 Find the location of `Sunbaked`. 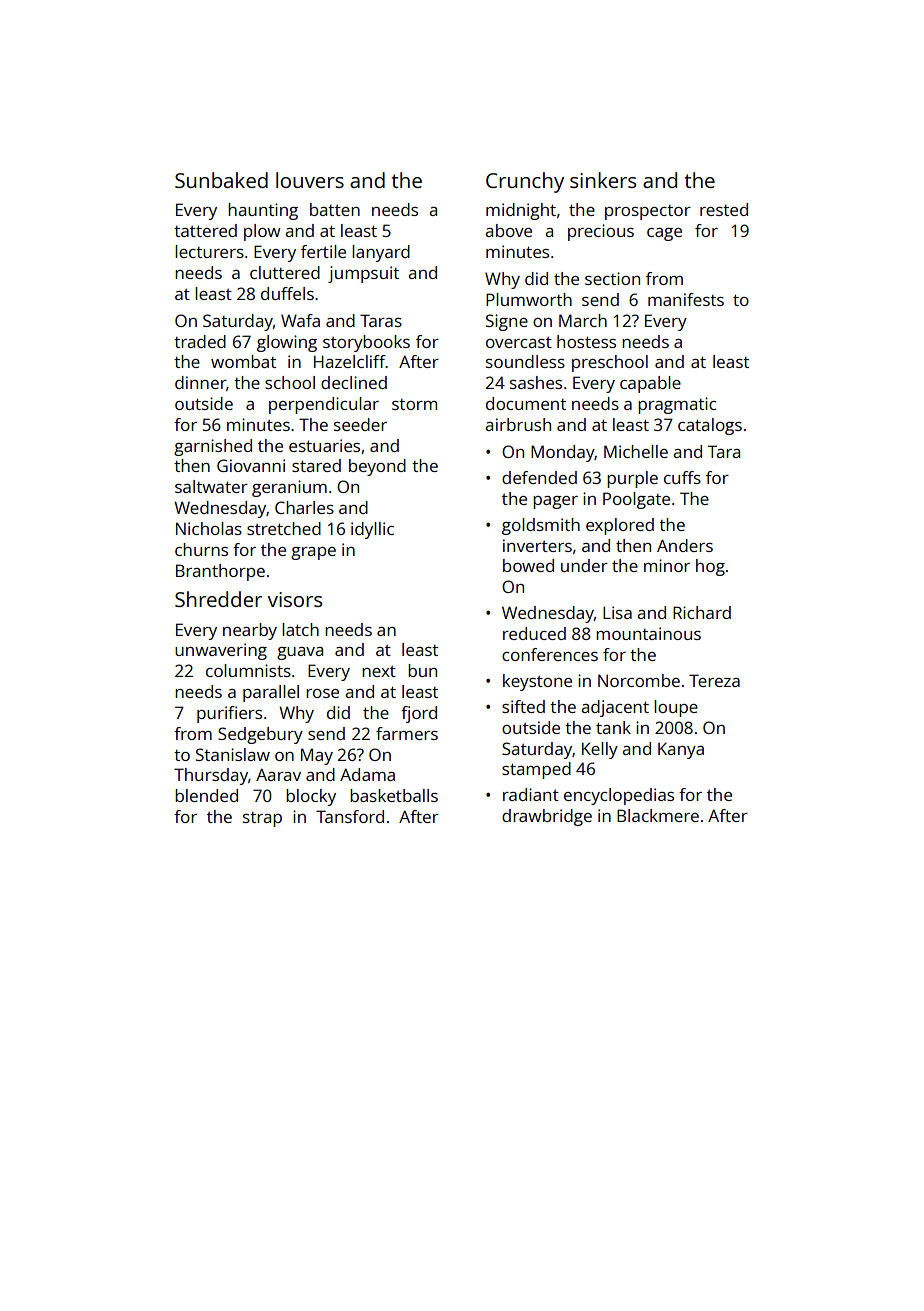

Sunbaked is located at coordinates (221, 180).
